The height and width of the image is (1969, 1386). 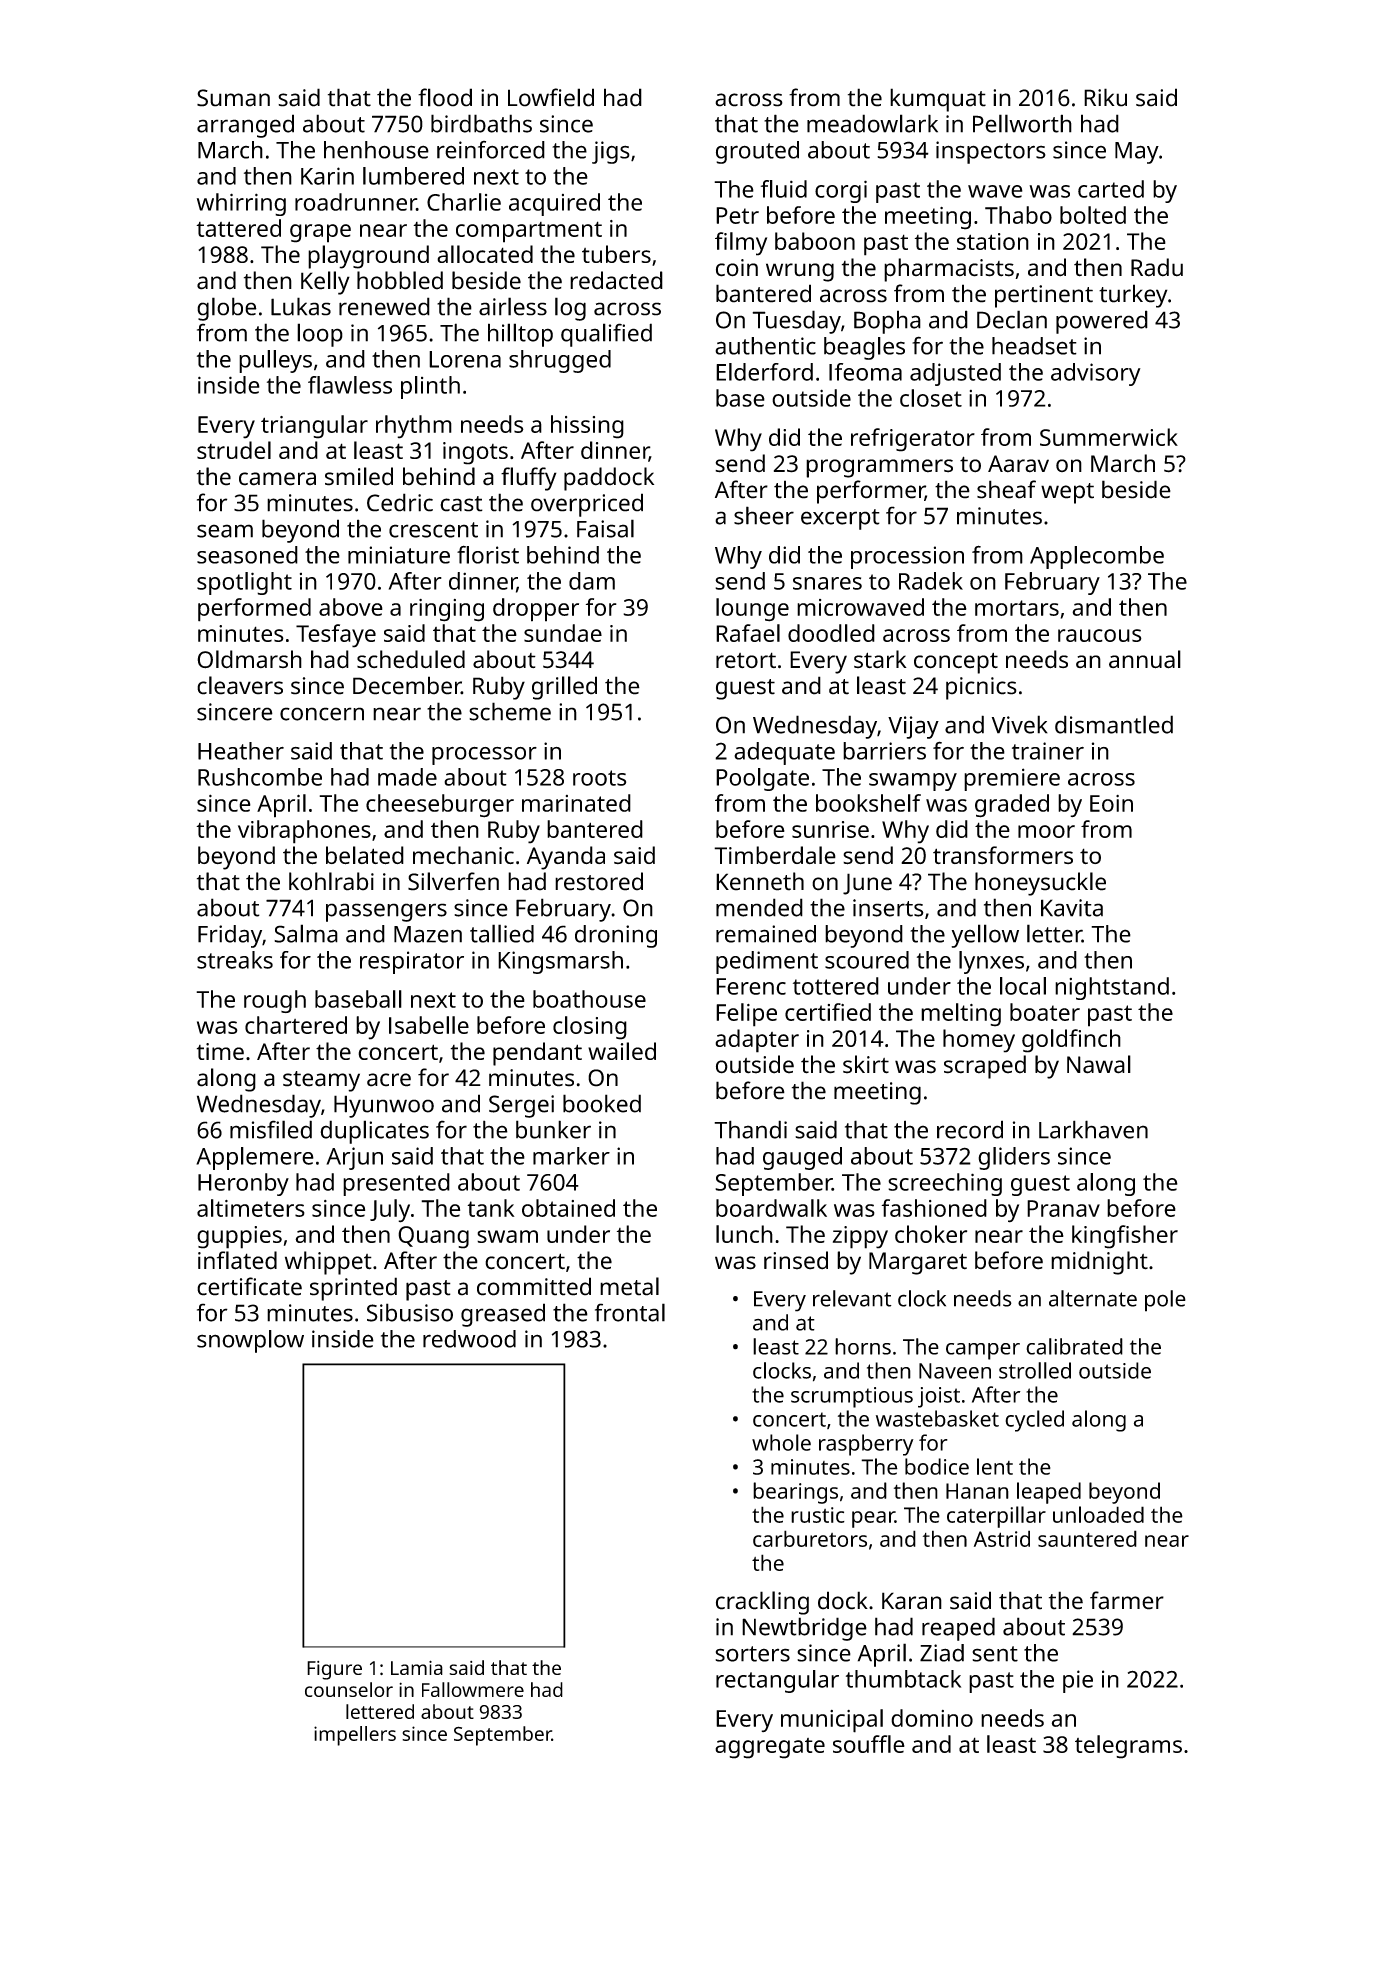 What do you see at coordinates (461, 504) in the image?
I see `cast` at bounding box center [461, 504].
